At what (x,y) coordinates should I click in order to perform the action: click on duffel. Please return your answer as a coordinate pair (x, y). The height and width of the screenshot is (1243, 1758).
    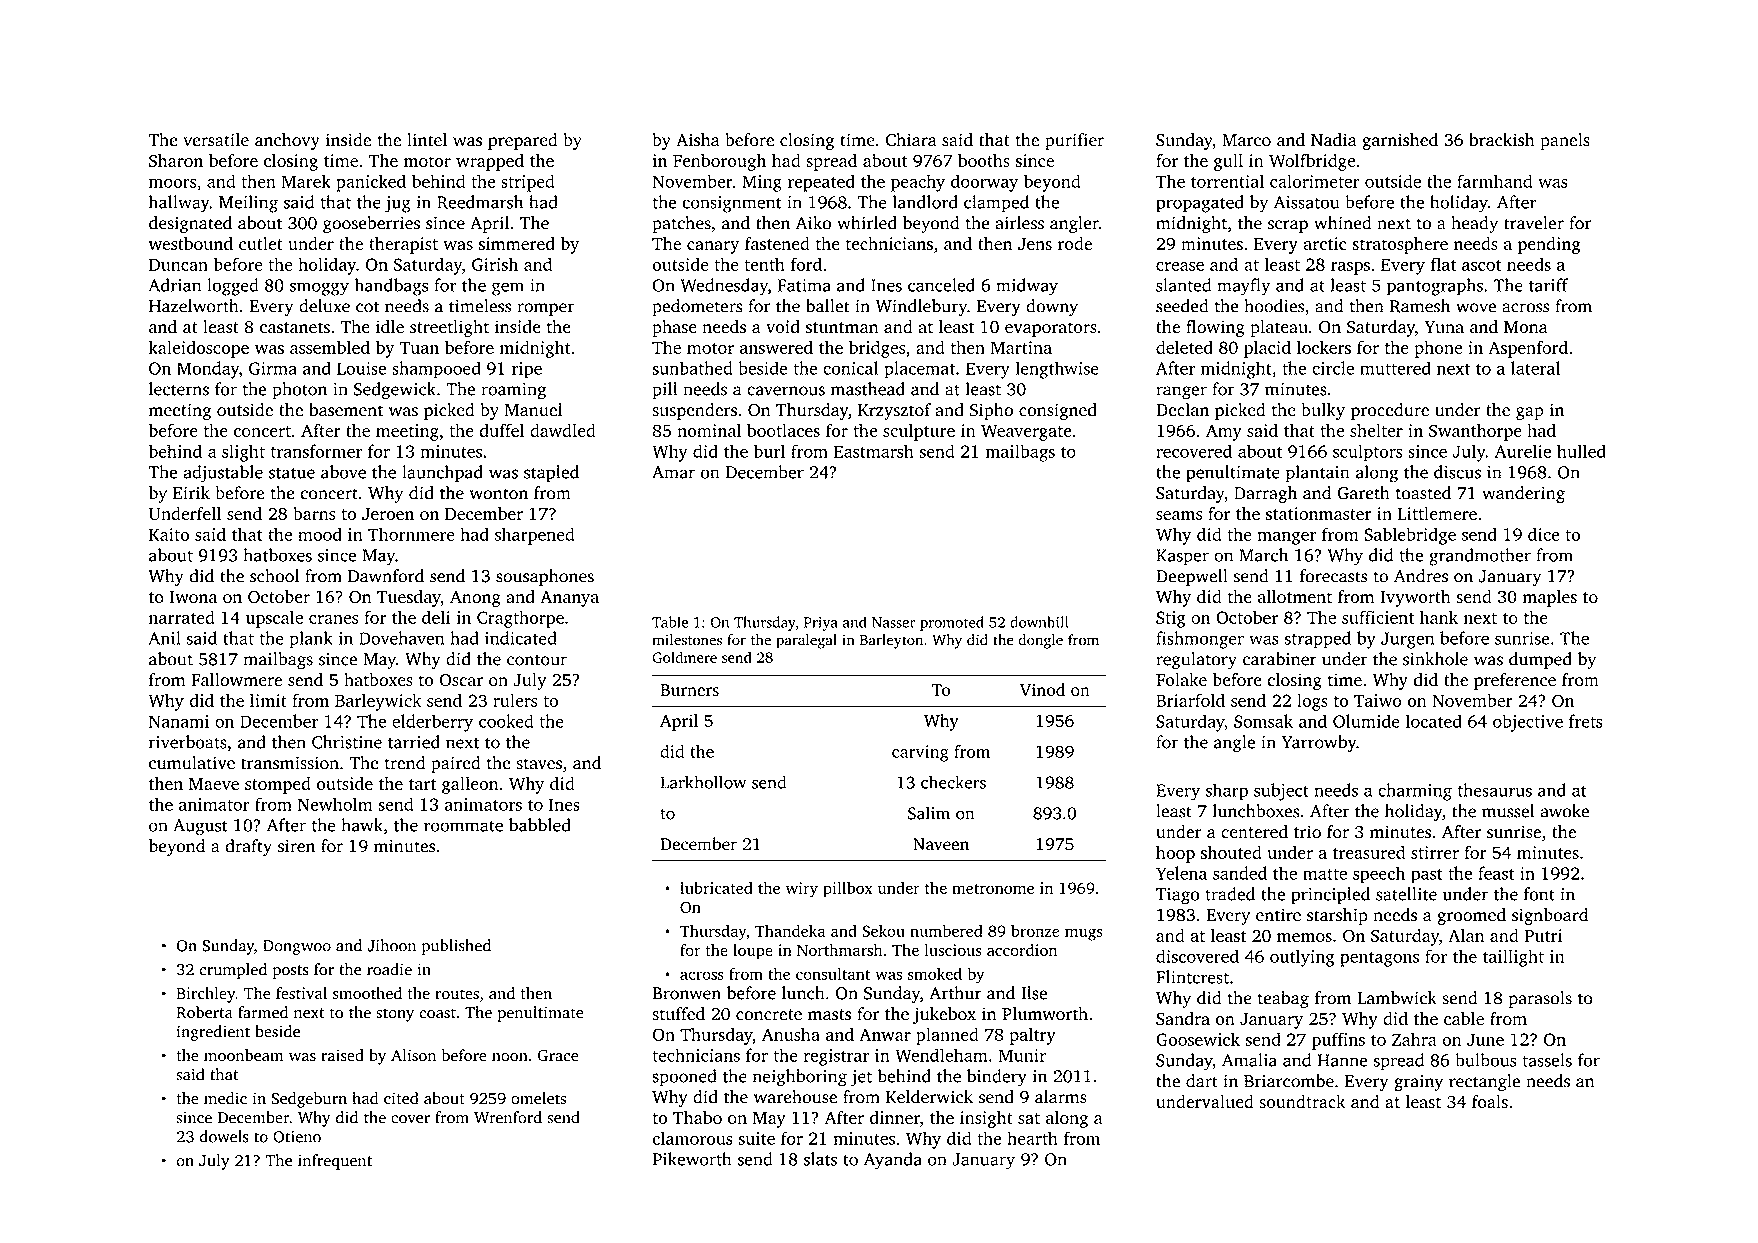
    Looking at the image, I should click on (501, 430).
